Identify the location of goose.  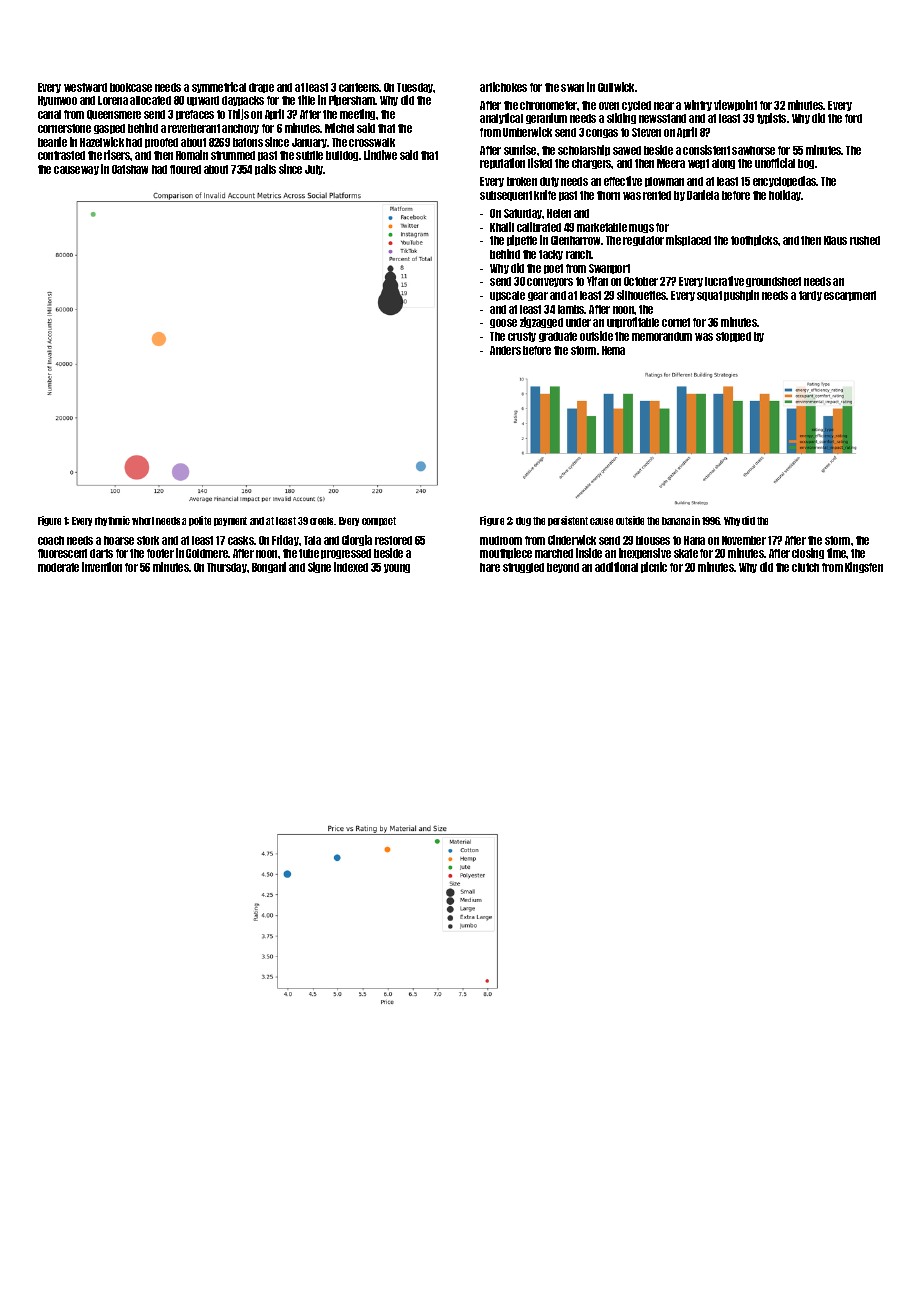
(503, 323).
